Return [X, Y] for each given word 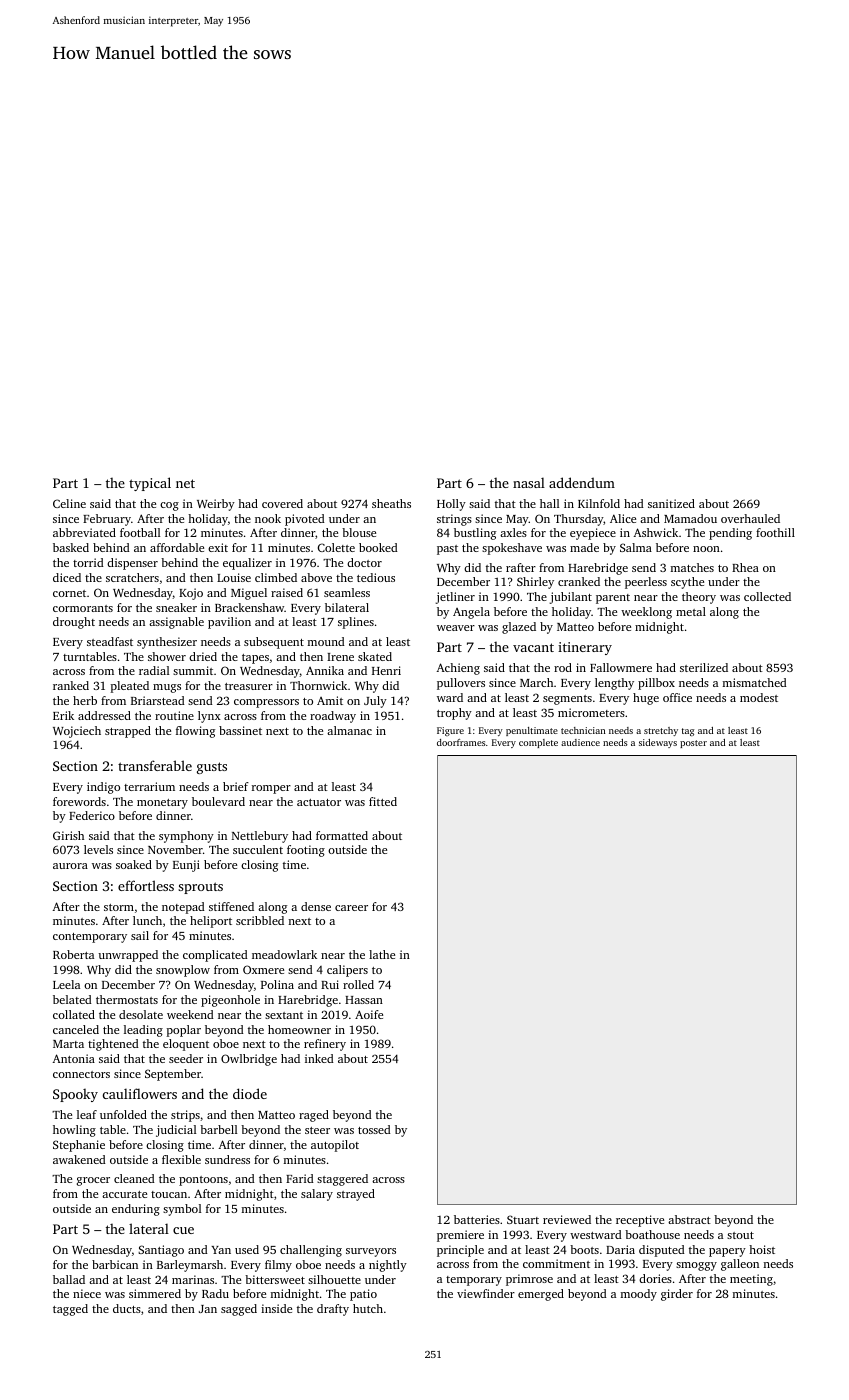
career [351, 908]
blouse [359, 532]
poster [693, 744]
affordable [177, 547]
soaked [134, 864]
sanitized [671, 503]
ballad [69, 1279]
